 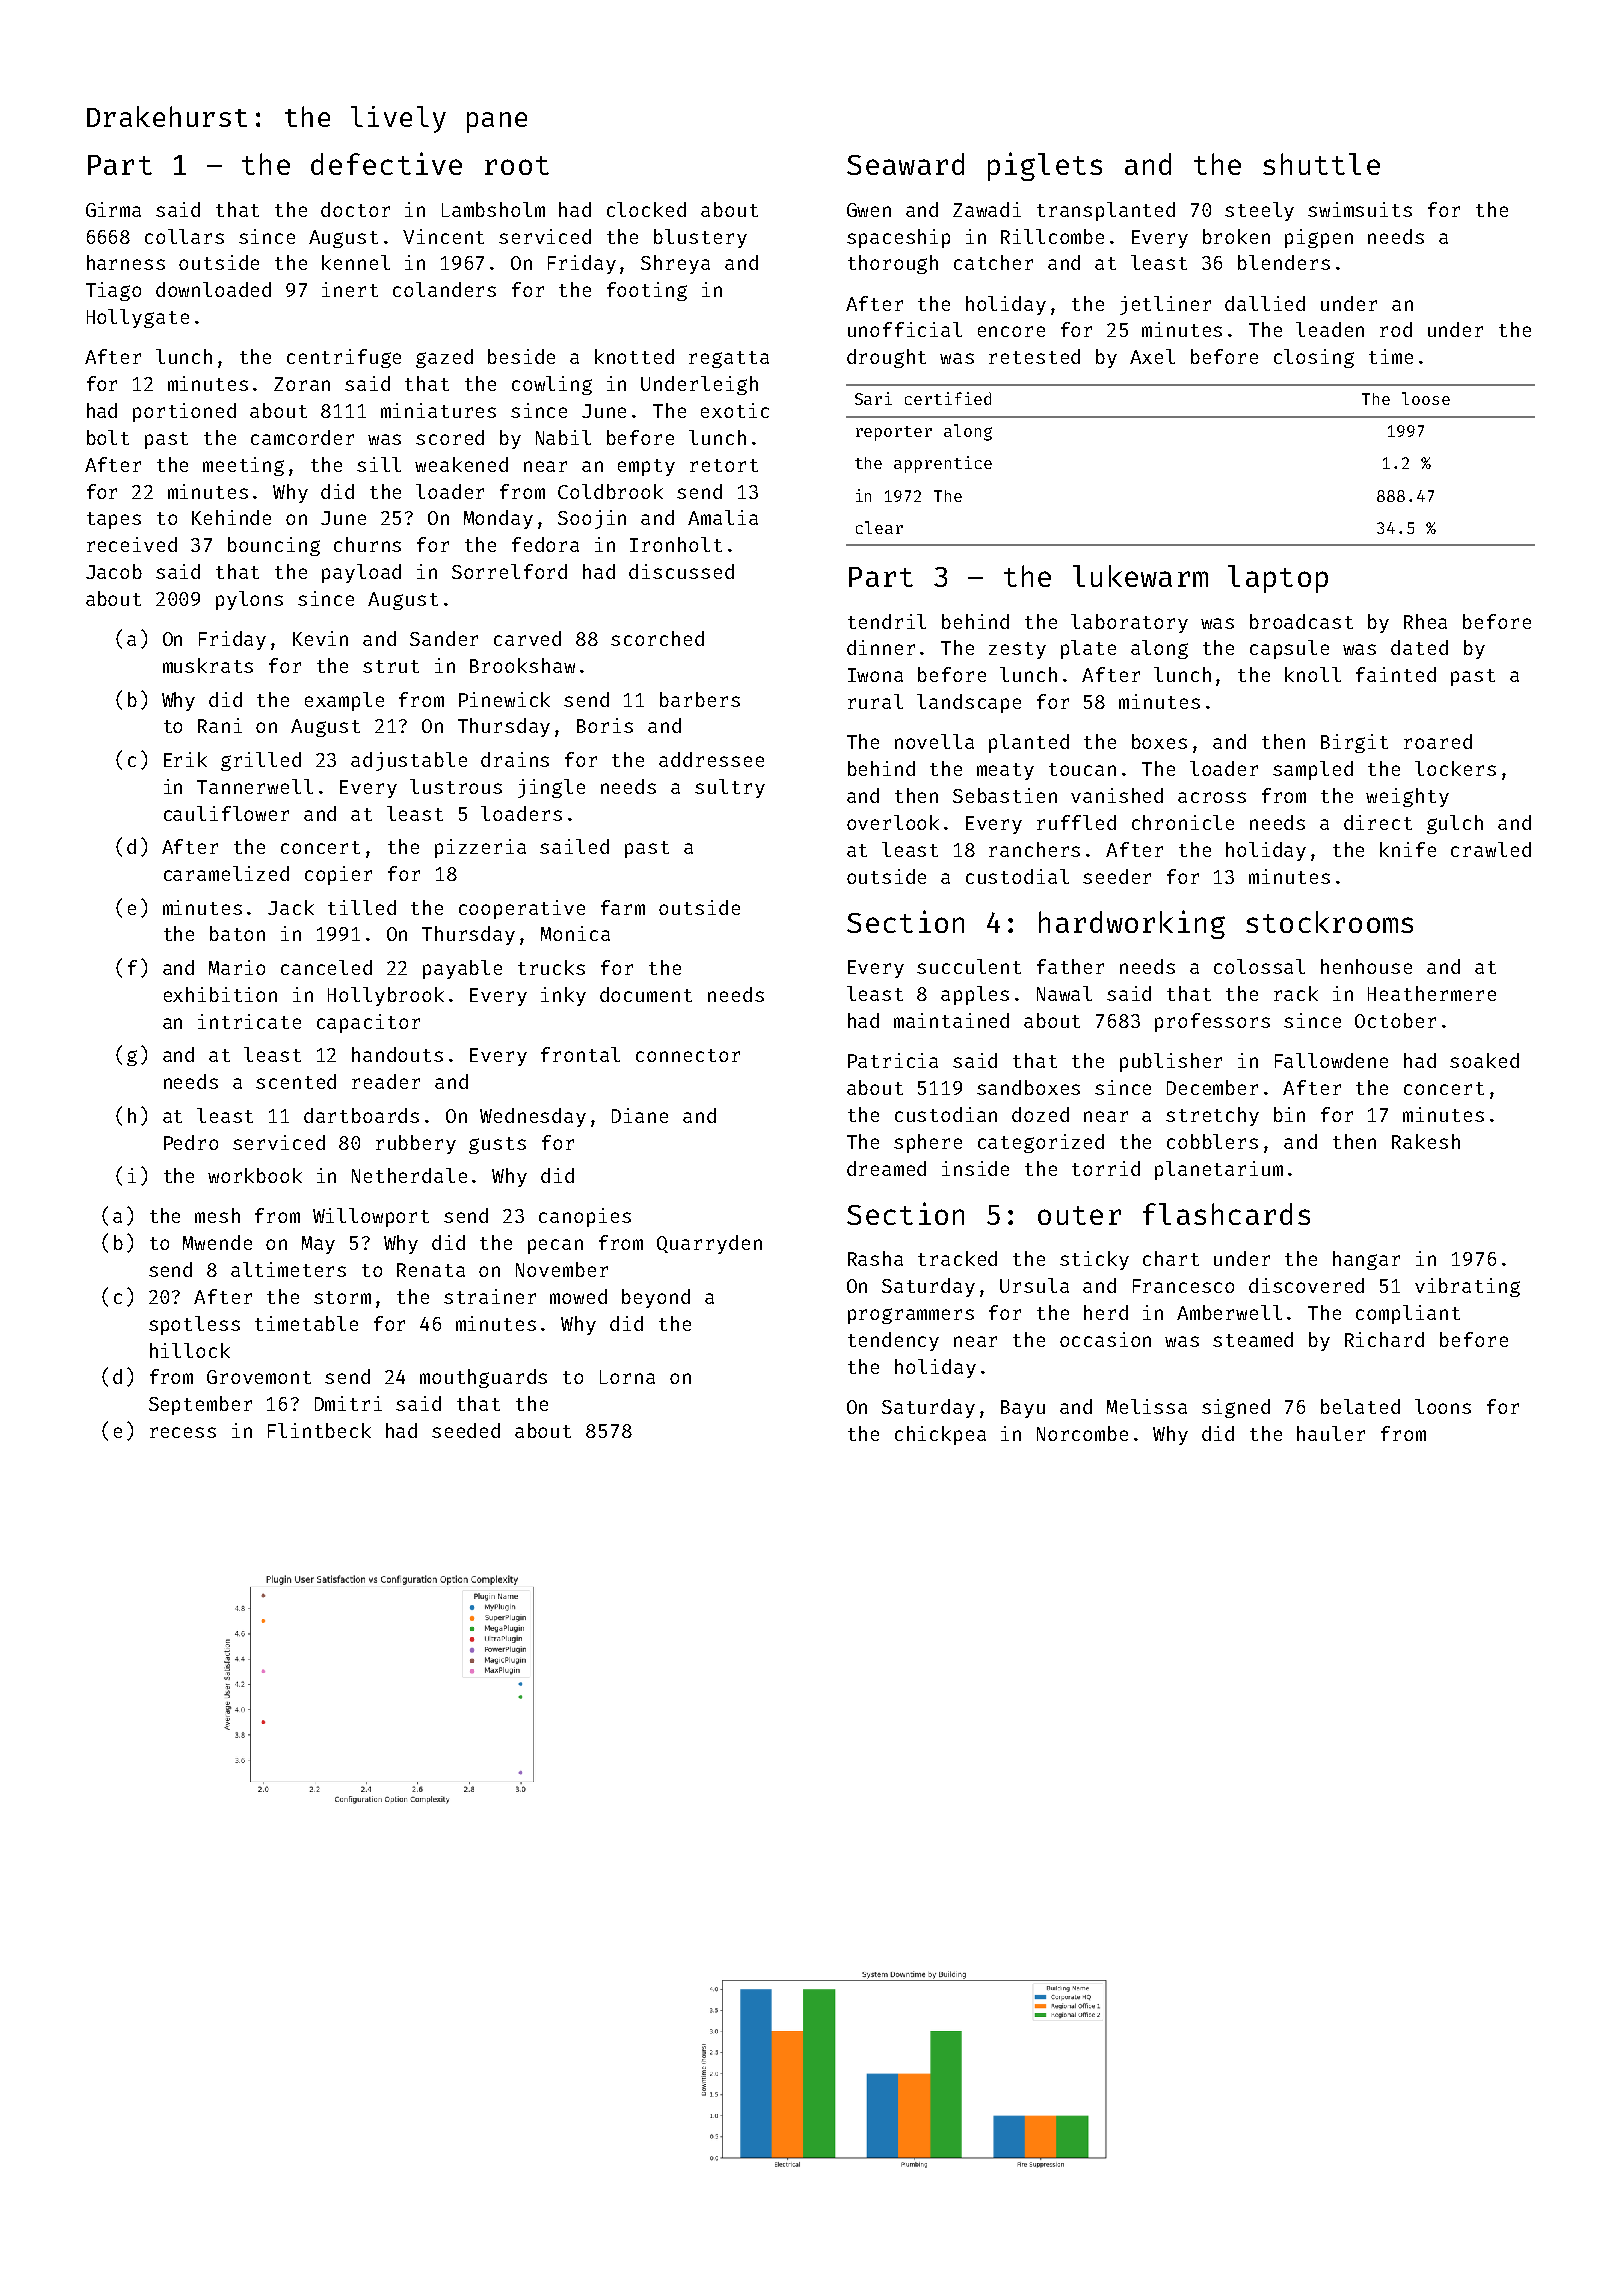 I want to click on regatta, so click(x=729, y=359).
